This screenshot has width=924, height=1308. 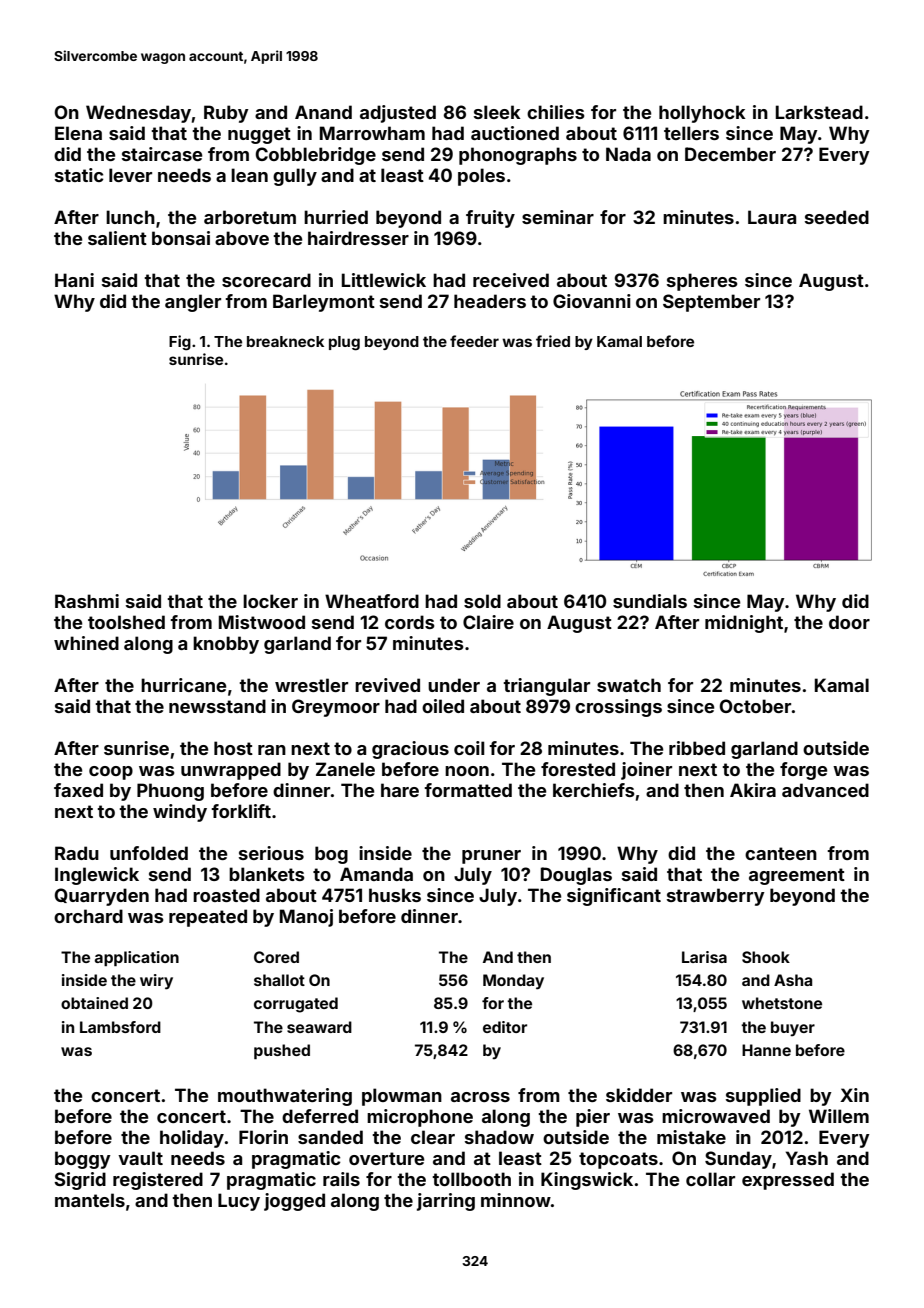 I want to click on door, so click(x=849, y=622).
